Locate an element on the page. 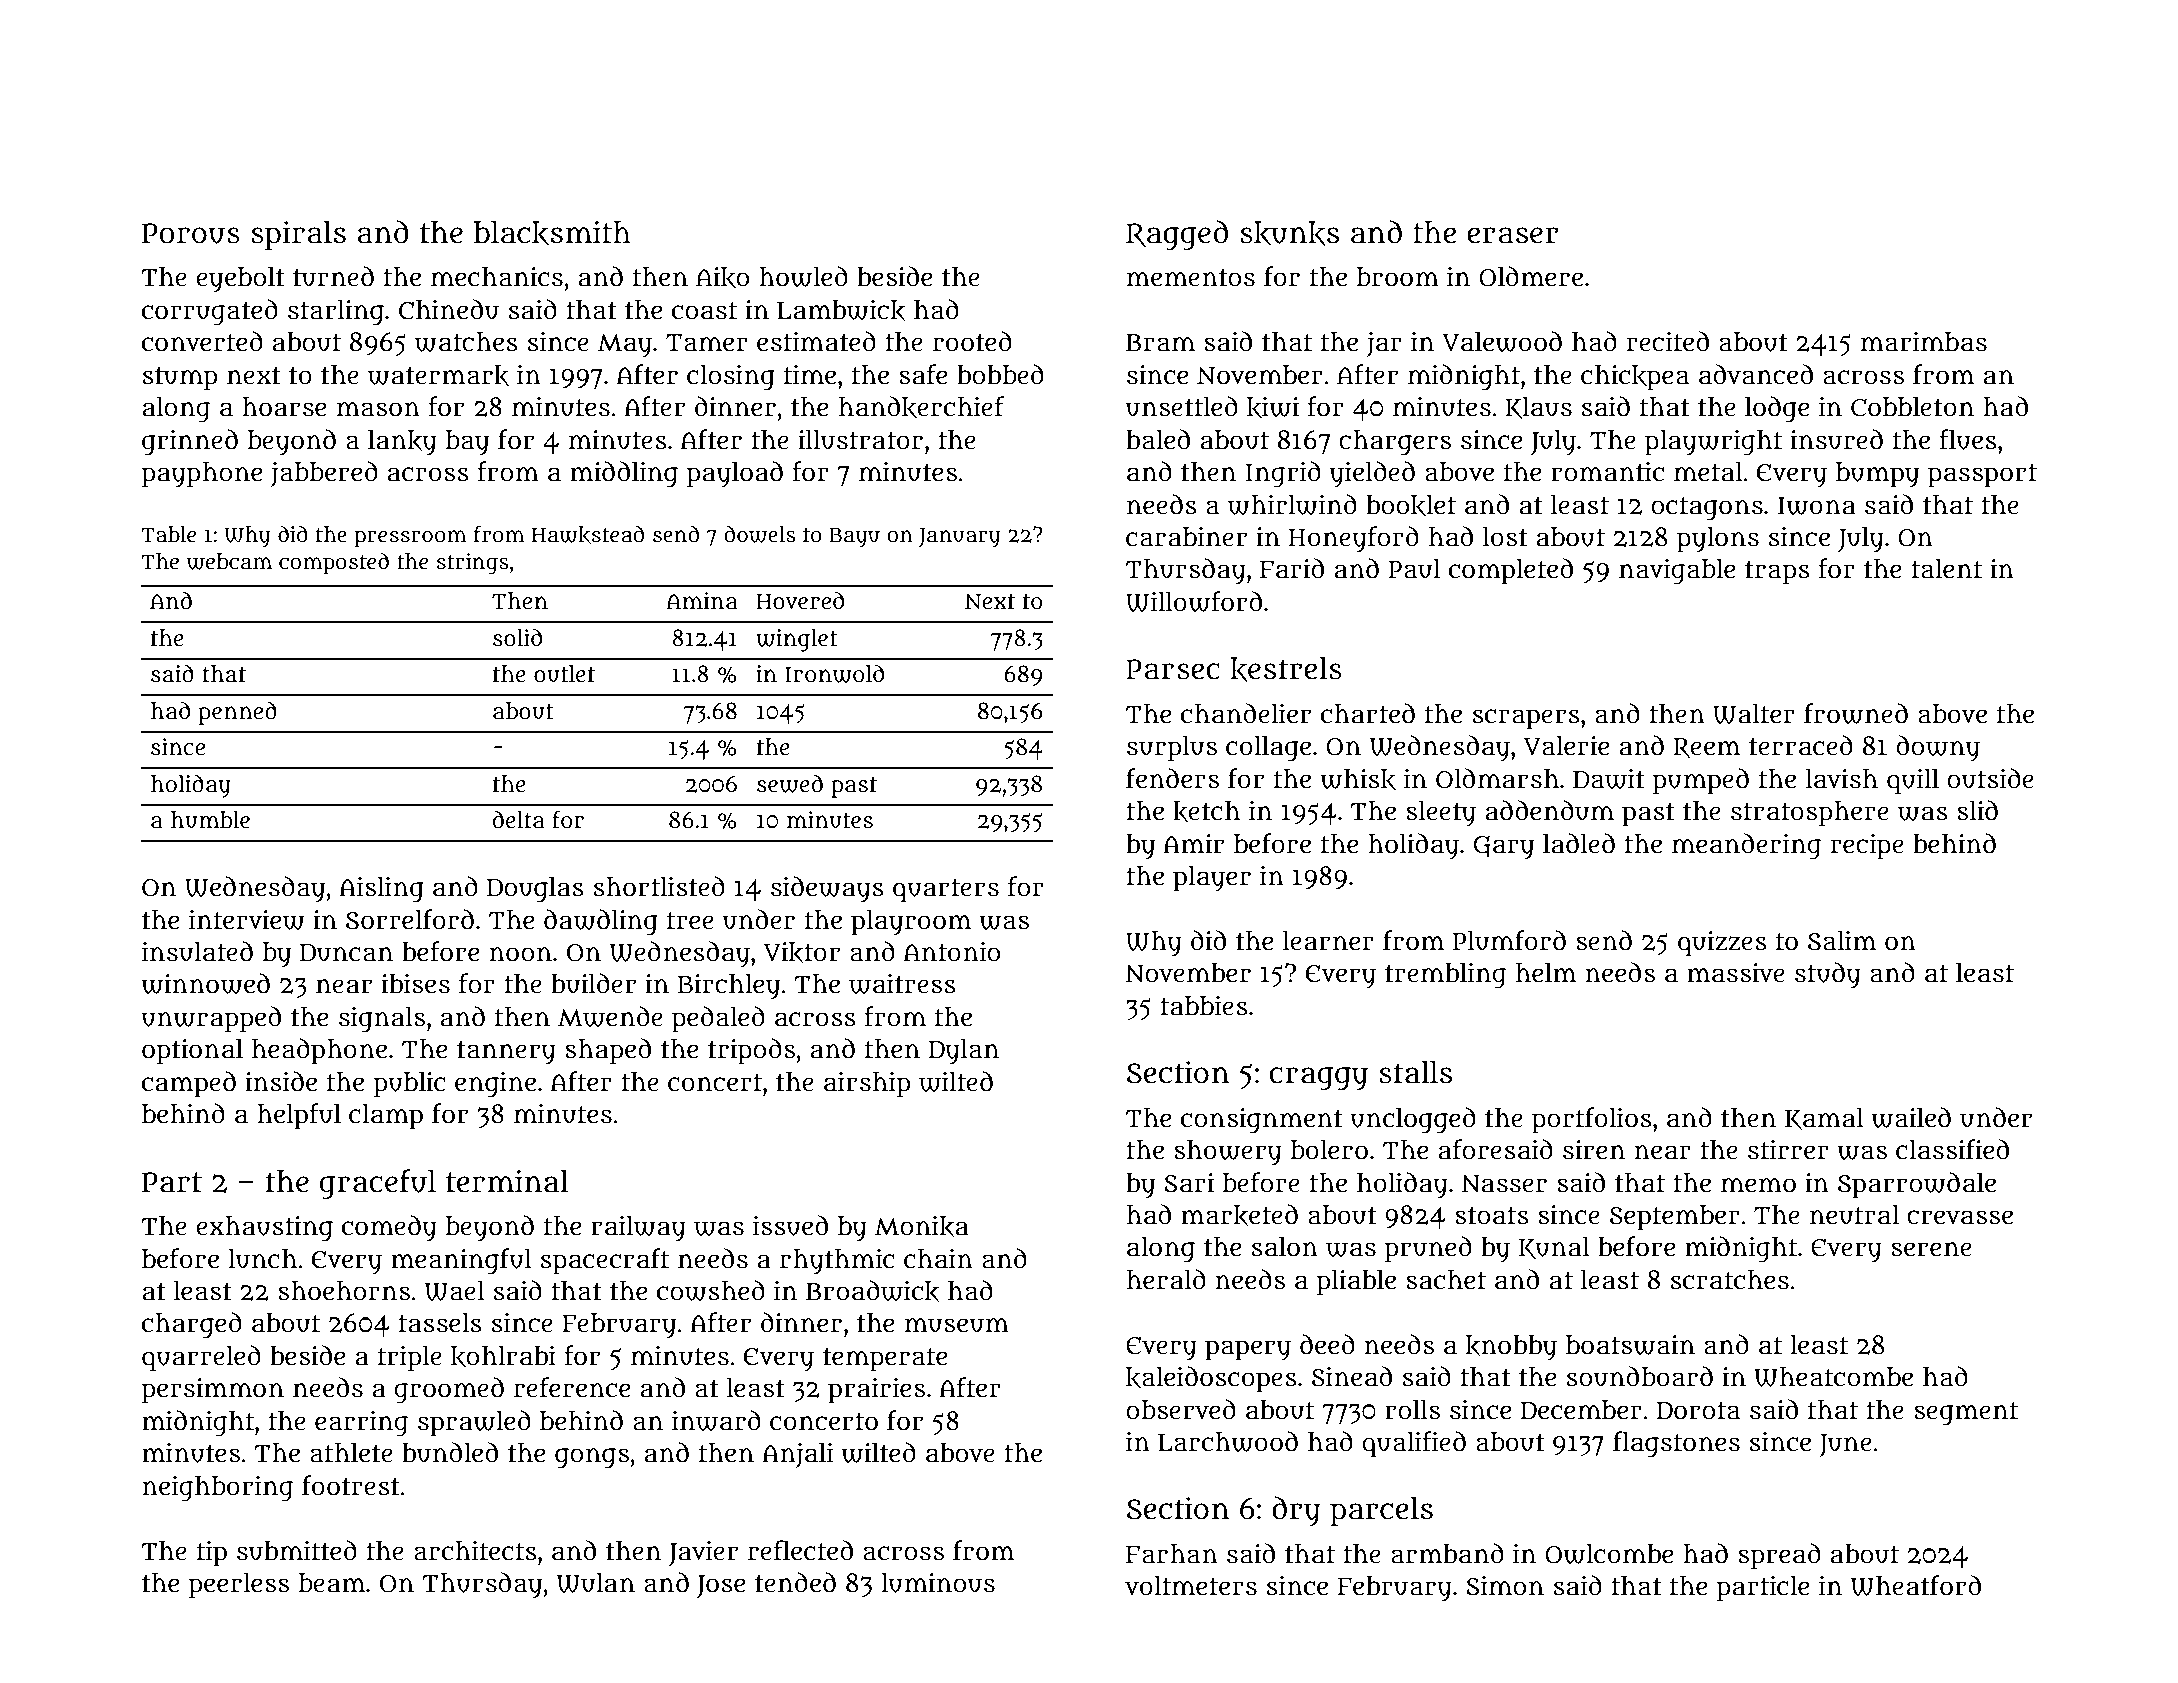 The width and height of the image is (2178, 1683). outlet is located at coordinates (564, 674).
